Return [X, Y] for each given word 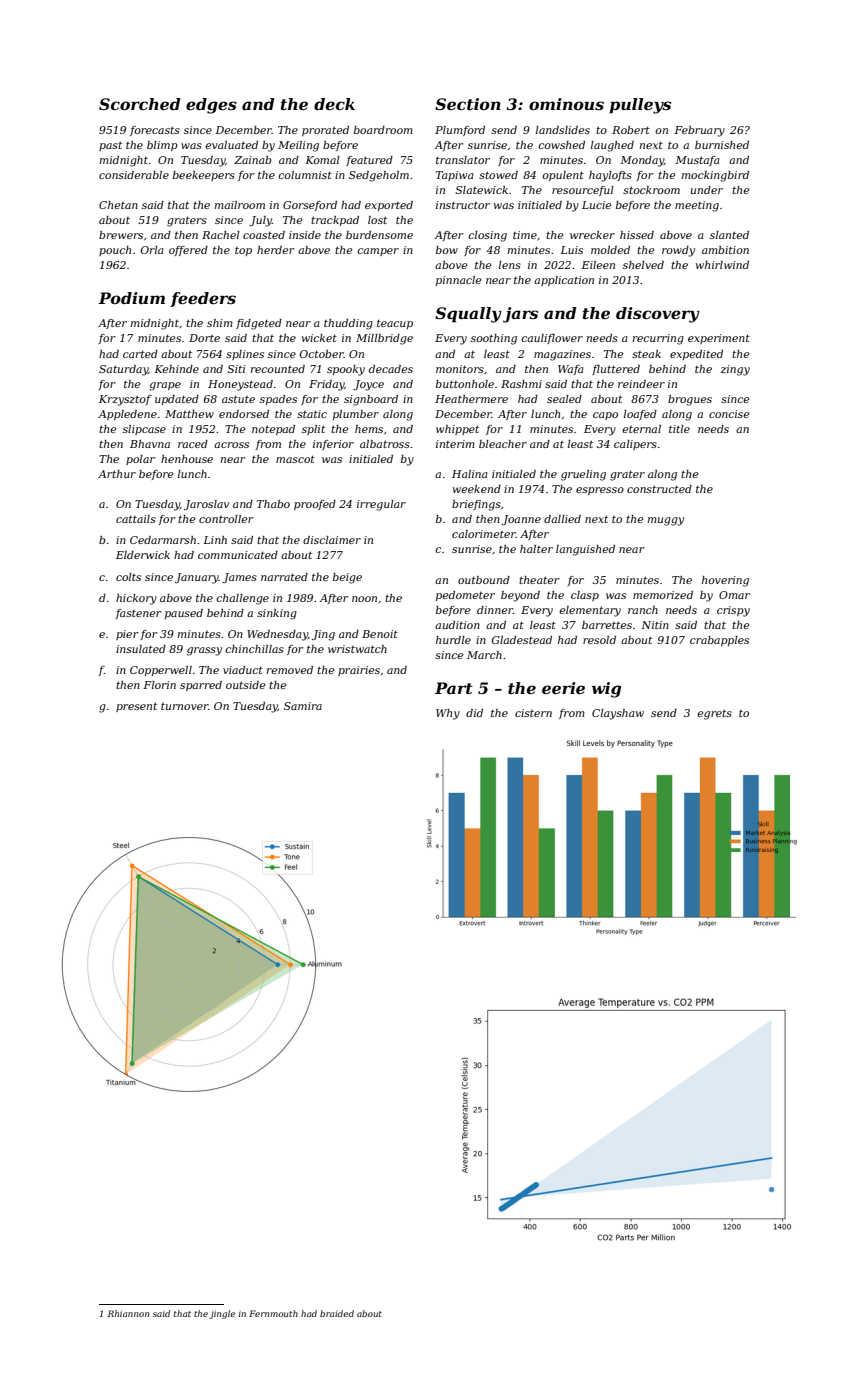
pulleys [640, 106]
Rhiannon [129, 1313]
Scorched [140, 104]
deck [334, 104]
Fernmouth [273, 1313]
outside [246, 685]
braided [337, 1313]
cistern [533, 713]
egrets [714, 714]
